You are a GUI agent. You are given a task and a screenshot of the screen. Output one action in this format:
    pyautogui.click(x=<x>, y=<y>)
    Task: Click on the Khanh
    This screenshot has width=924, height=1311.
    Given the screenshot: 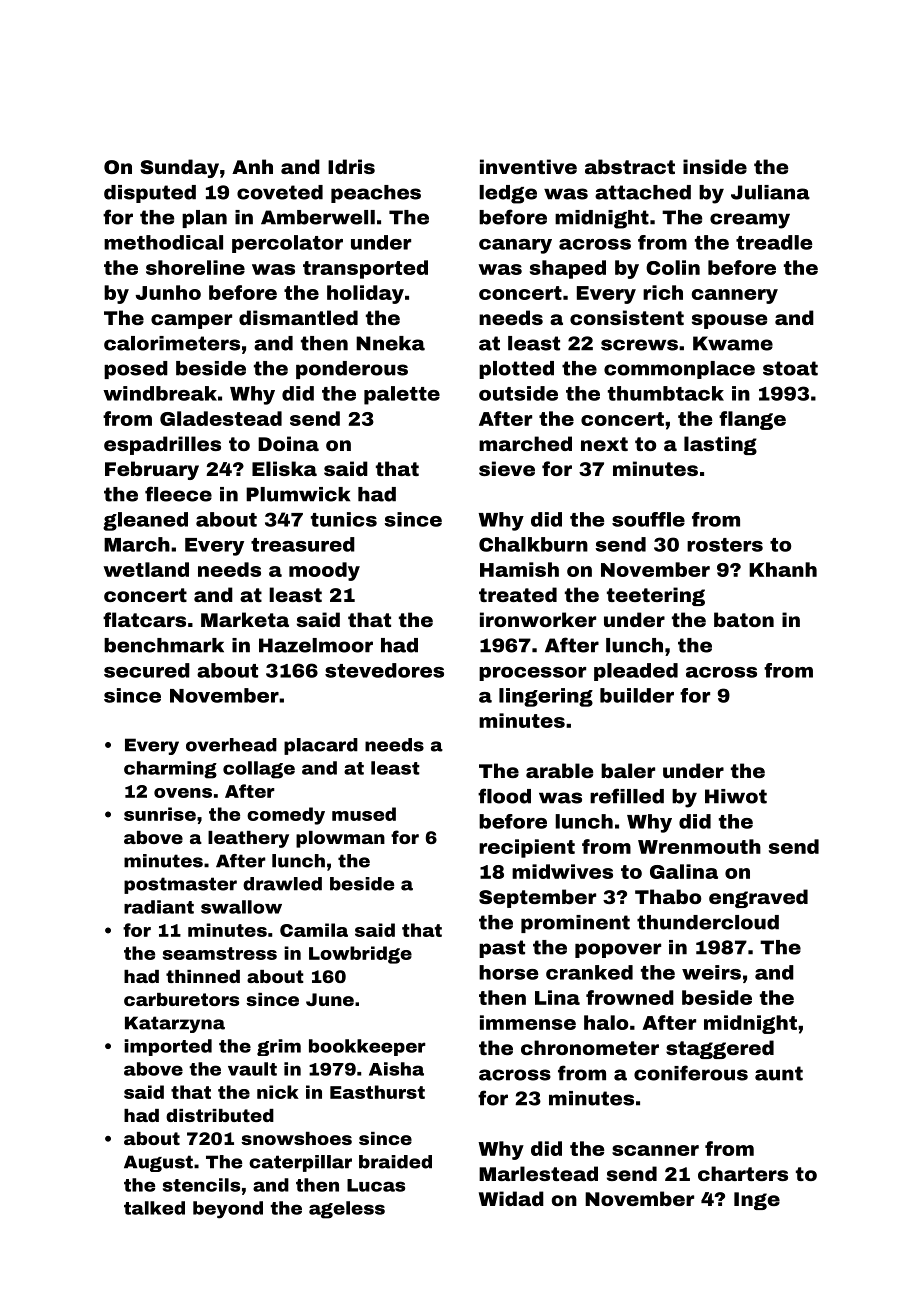 What is the action you would take?
    pyautogui.click(x=783, y=569)
